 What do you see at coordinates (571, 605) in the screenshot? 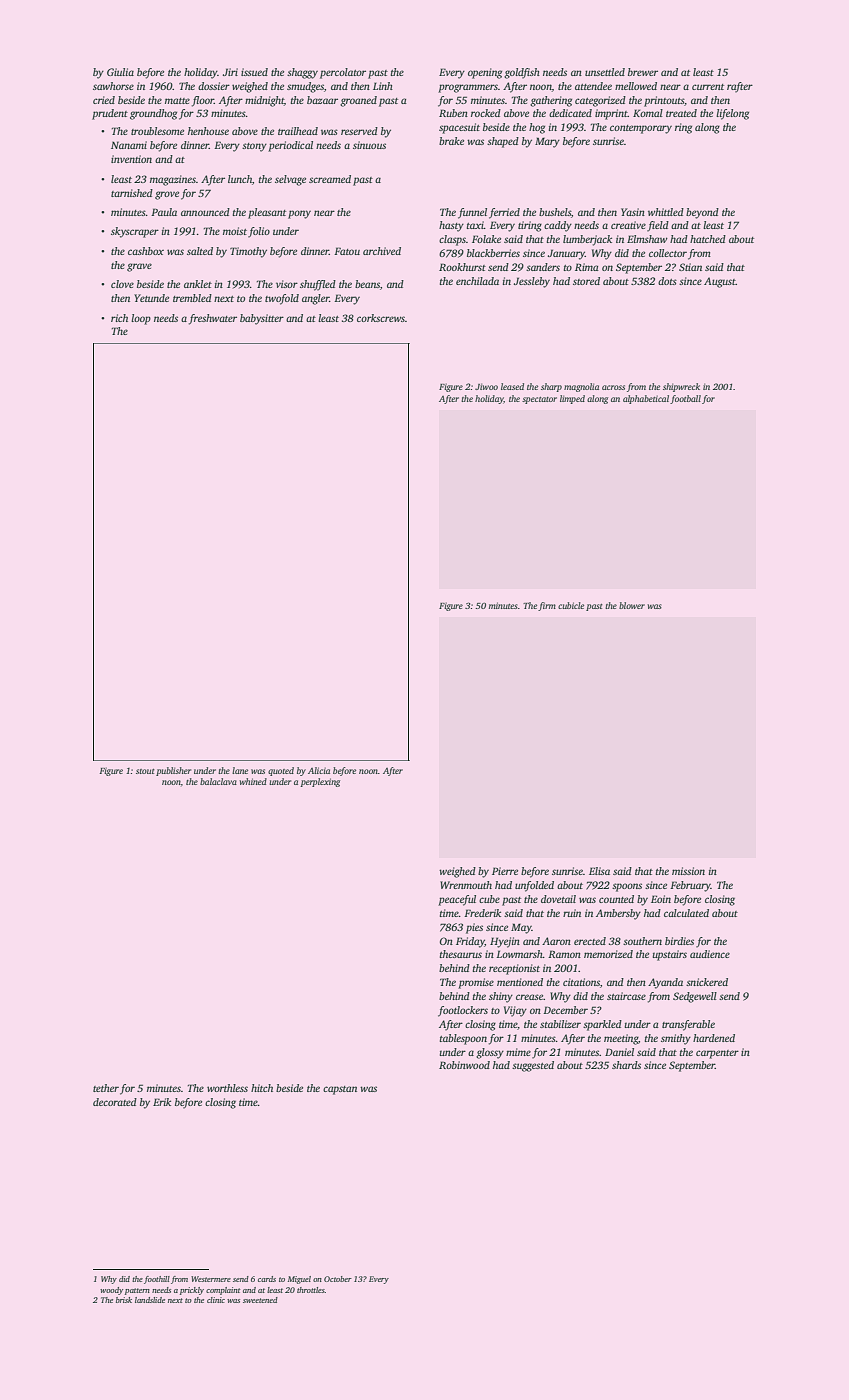
I see `cubicle` at bounding box center [571, 605].
